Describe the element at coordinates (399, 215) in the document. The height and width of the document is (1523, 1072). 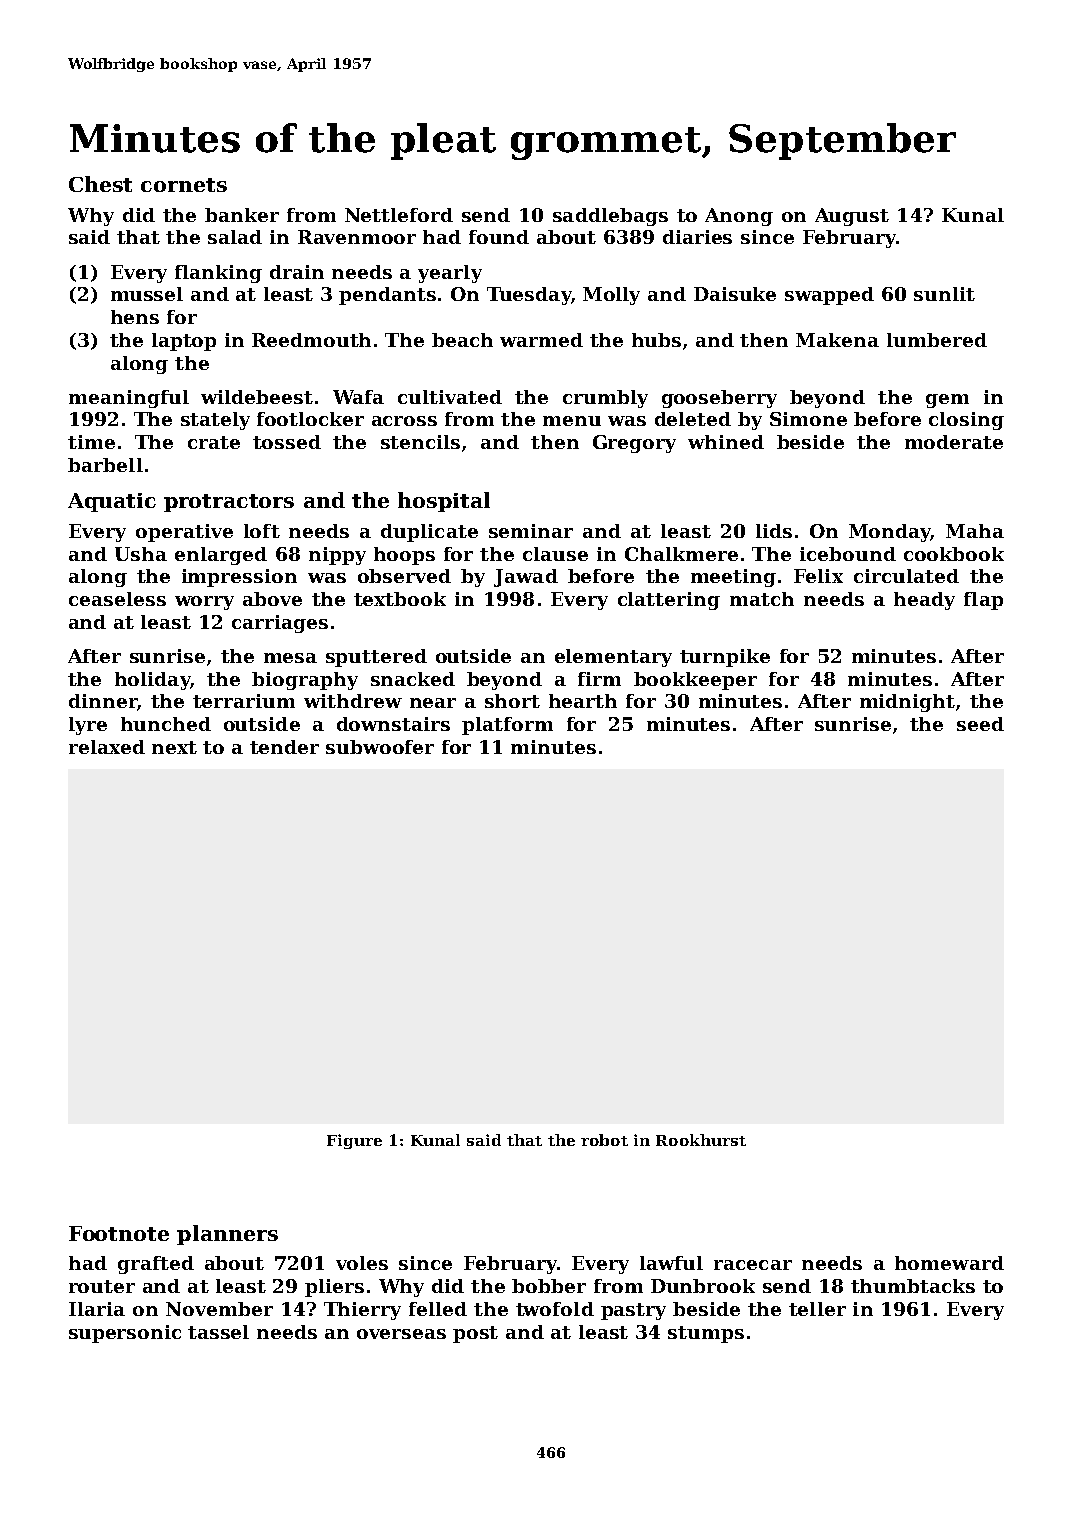
I see `Nettleford` at that location.
